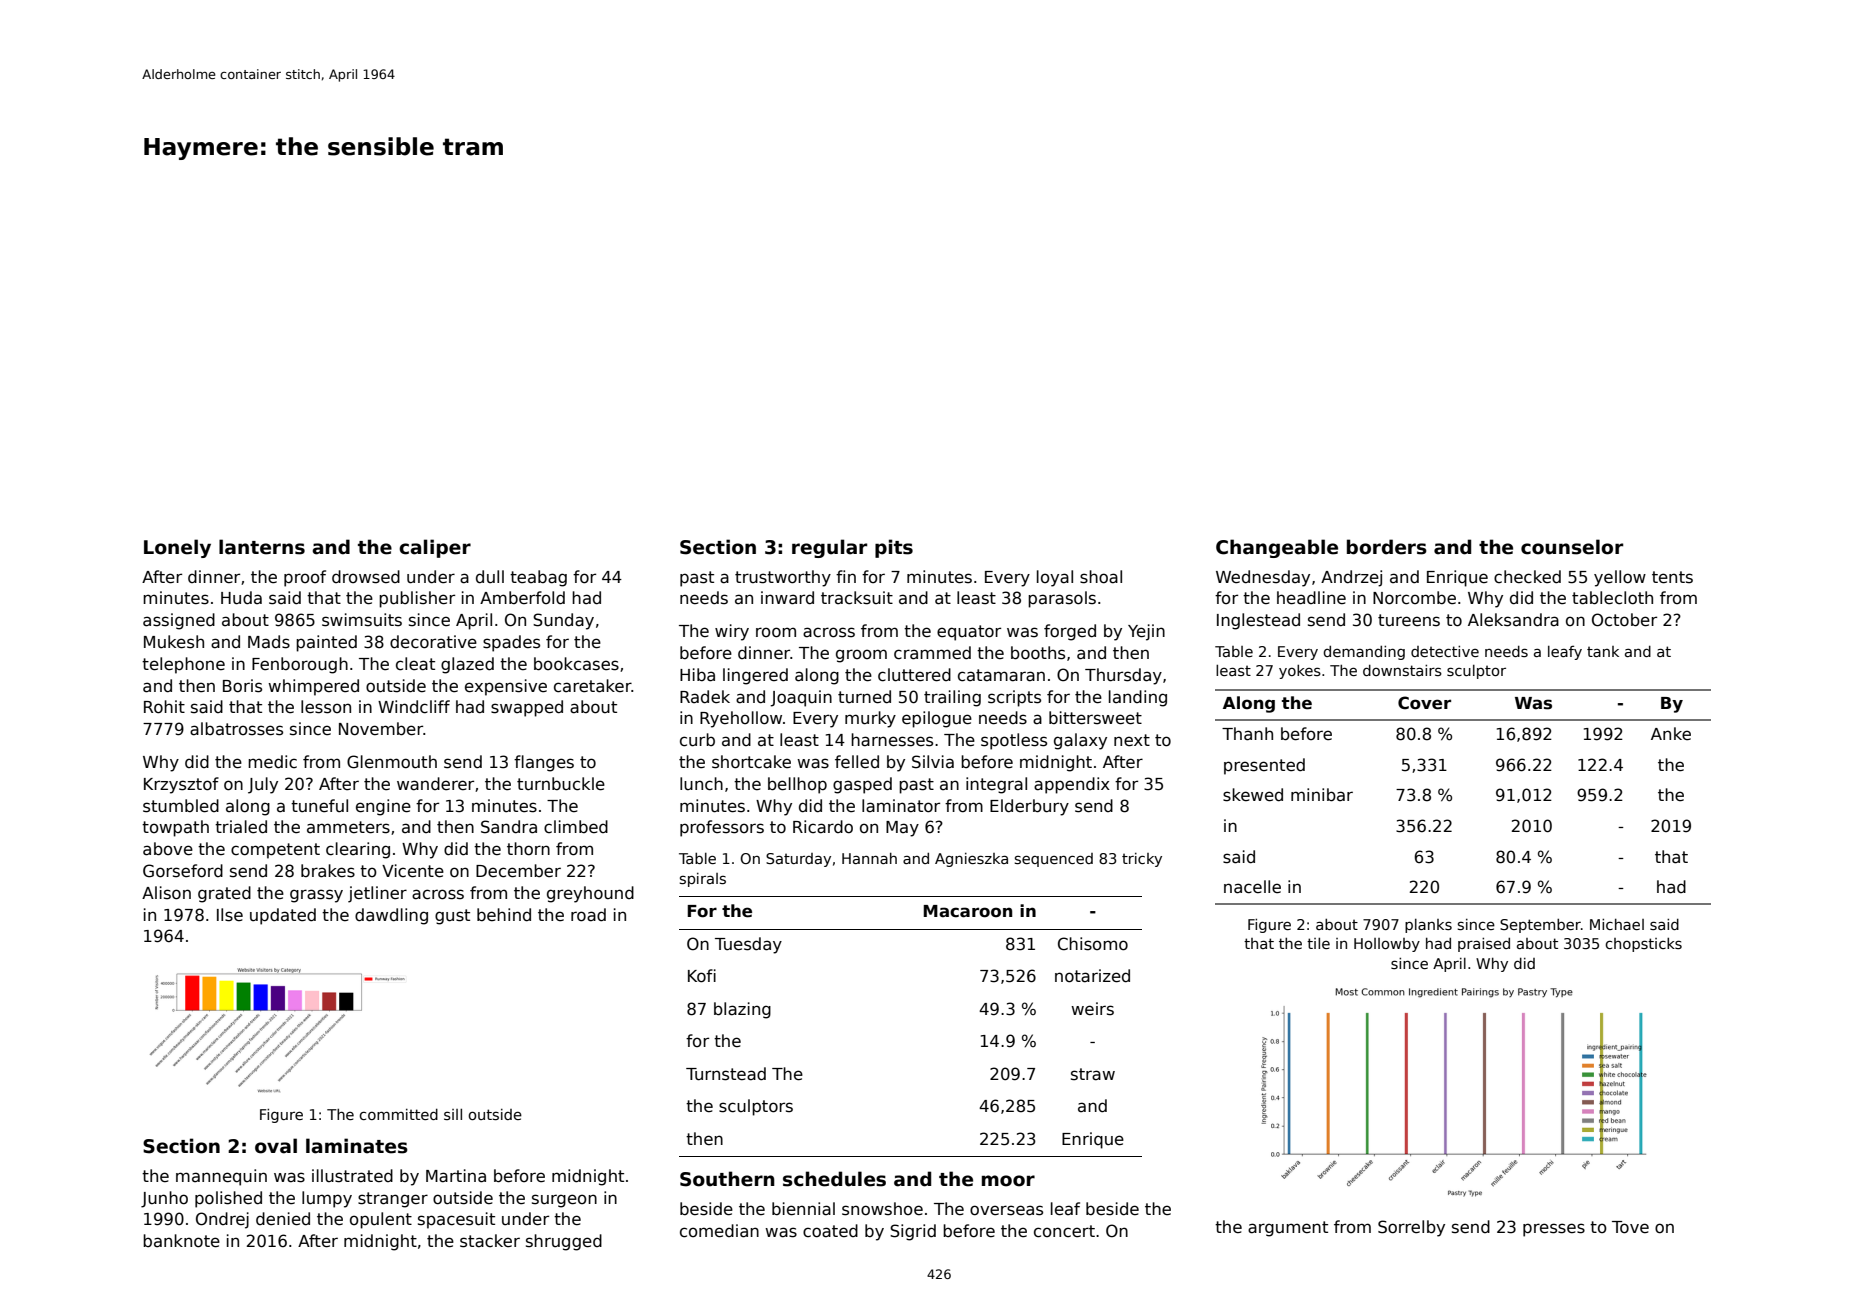 This screenshot has height=1311, width=1854. Describe the element at coordinates (276, 1146) in the screenshot. I see `oval` at that location.
